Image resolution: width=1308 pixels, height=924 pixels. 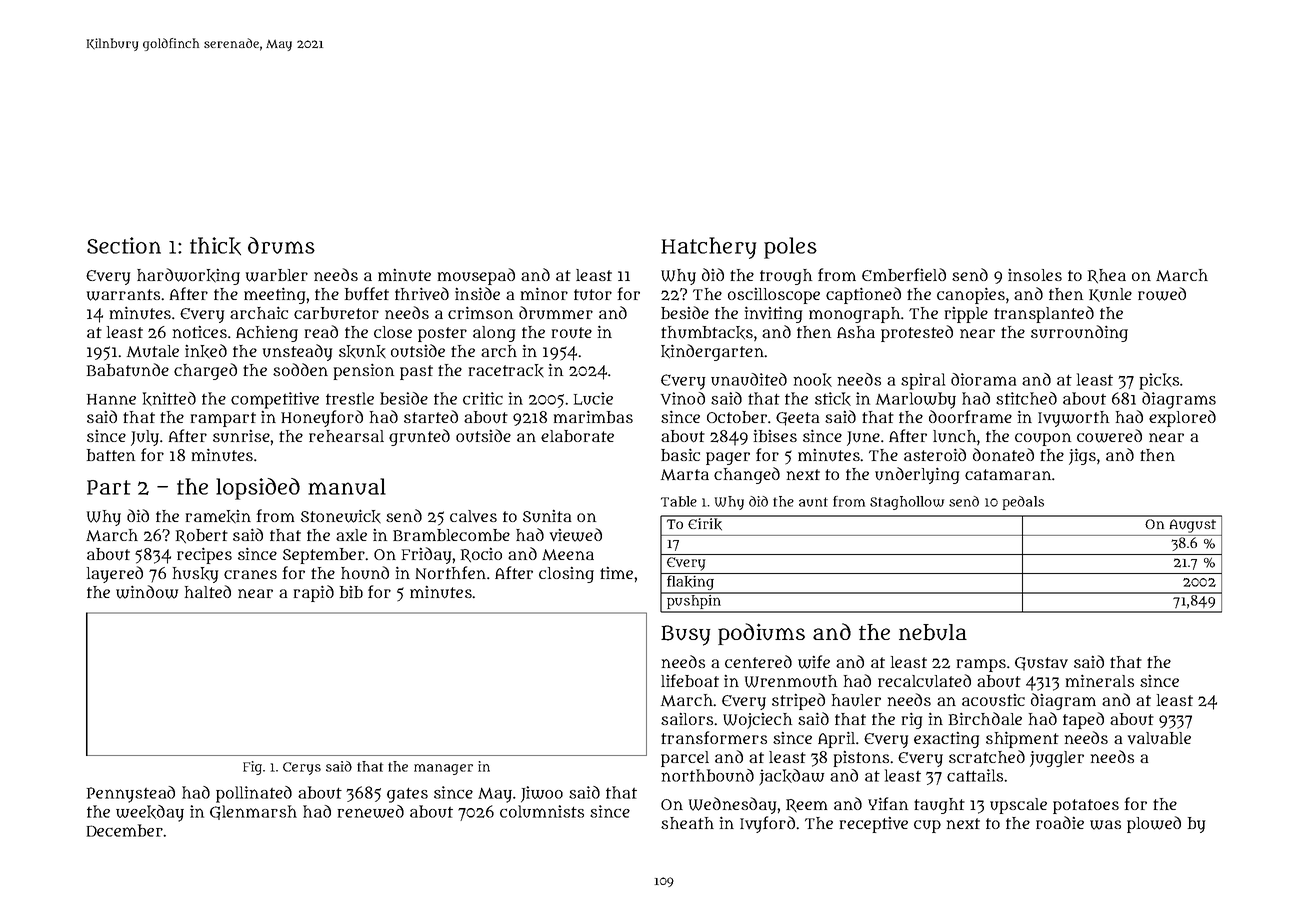 What do you see at coordinates (111, 455) in the page?
I see `batten` at bounding box center [111, 455].
